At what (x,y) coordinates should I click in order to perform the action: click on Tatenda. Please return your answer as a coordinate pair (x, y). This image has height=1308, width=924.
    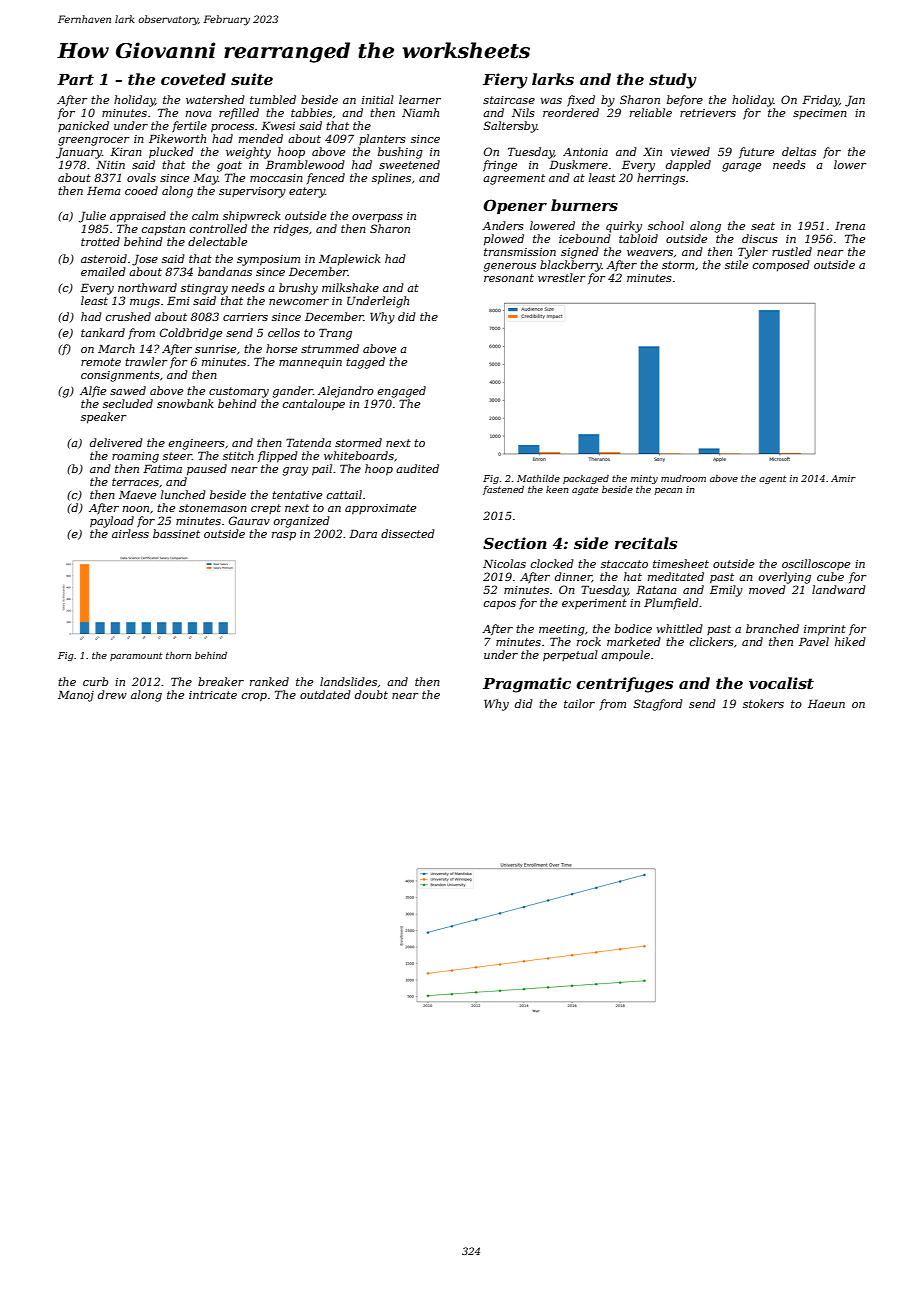
    Looking at the image, I should click on (308, 442).
